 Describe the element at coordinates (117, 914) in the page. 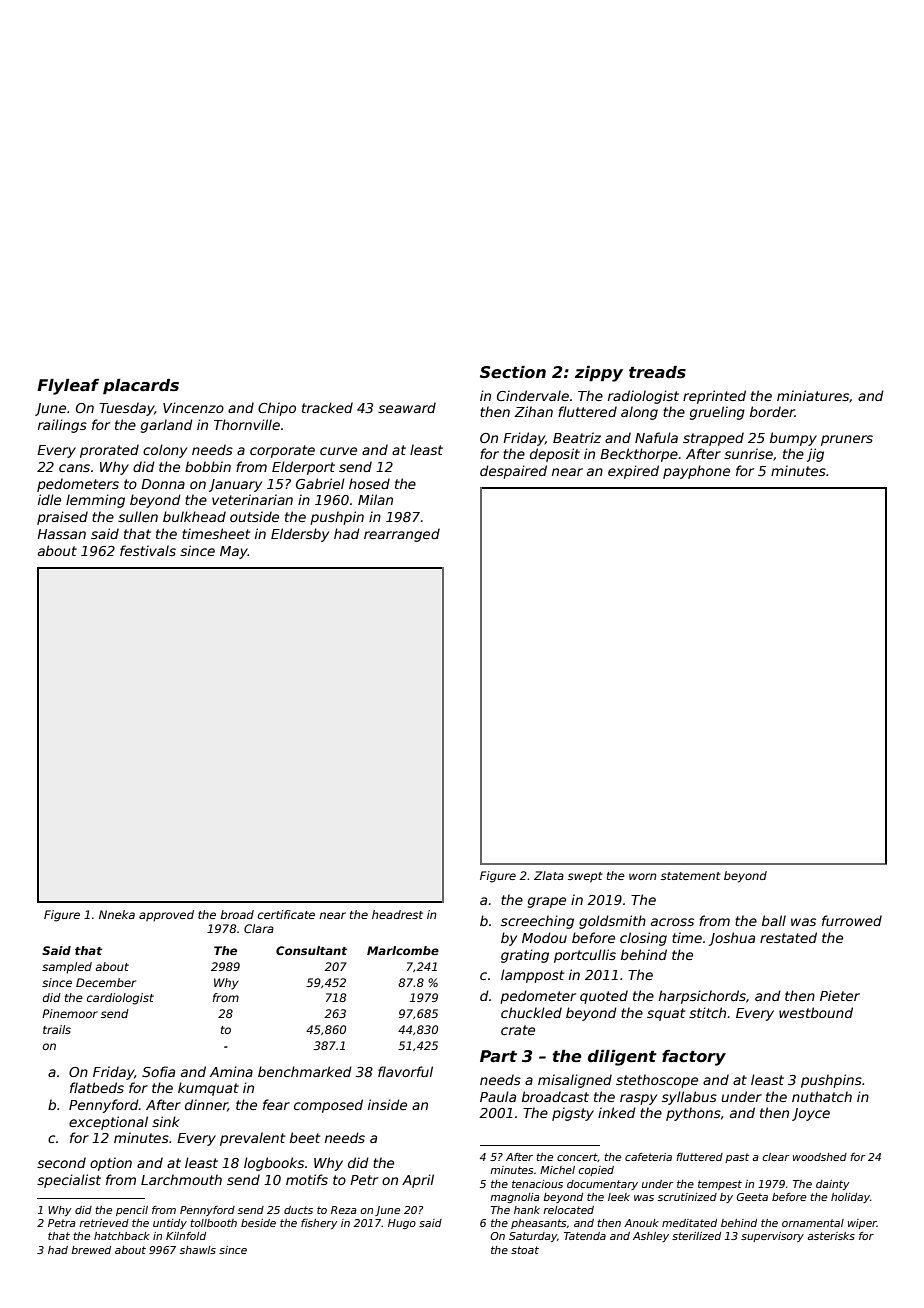

I see `Nneka` at that location.
